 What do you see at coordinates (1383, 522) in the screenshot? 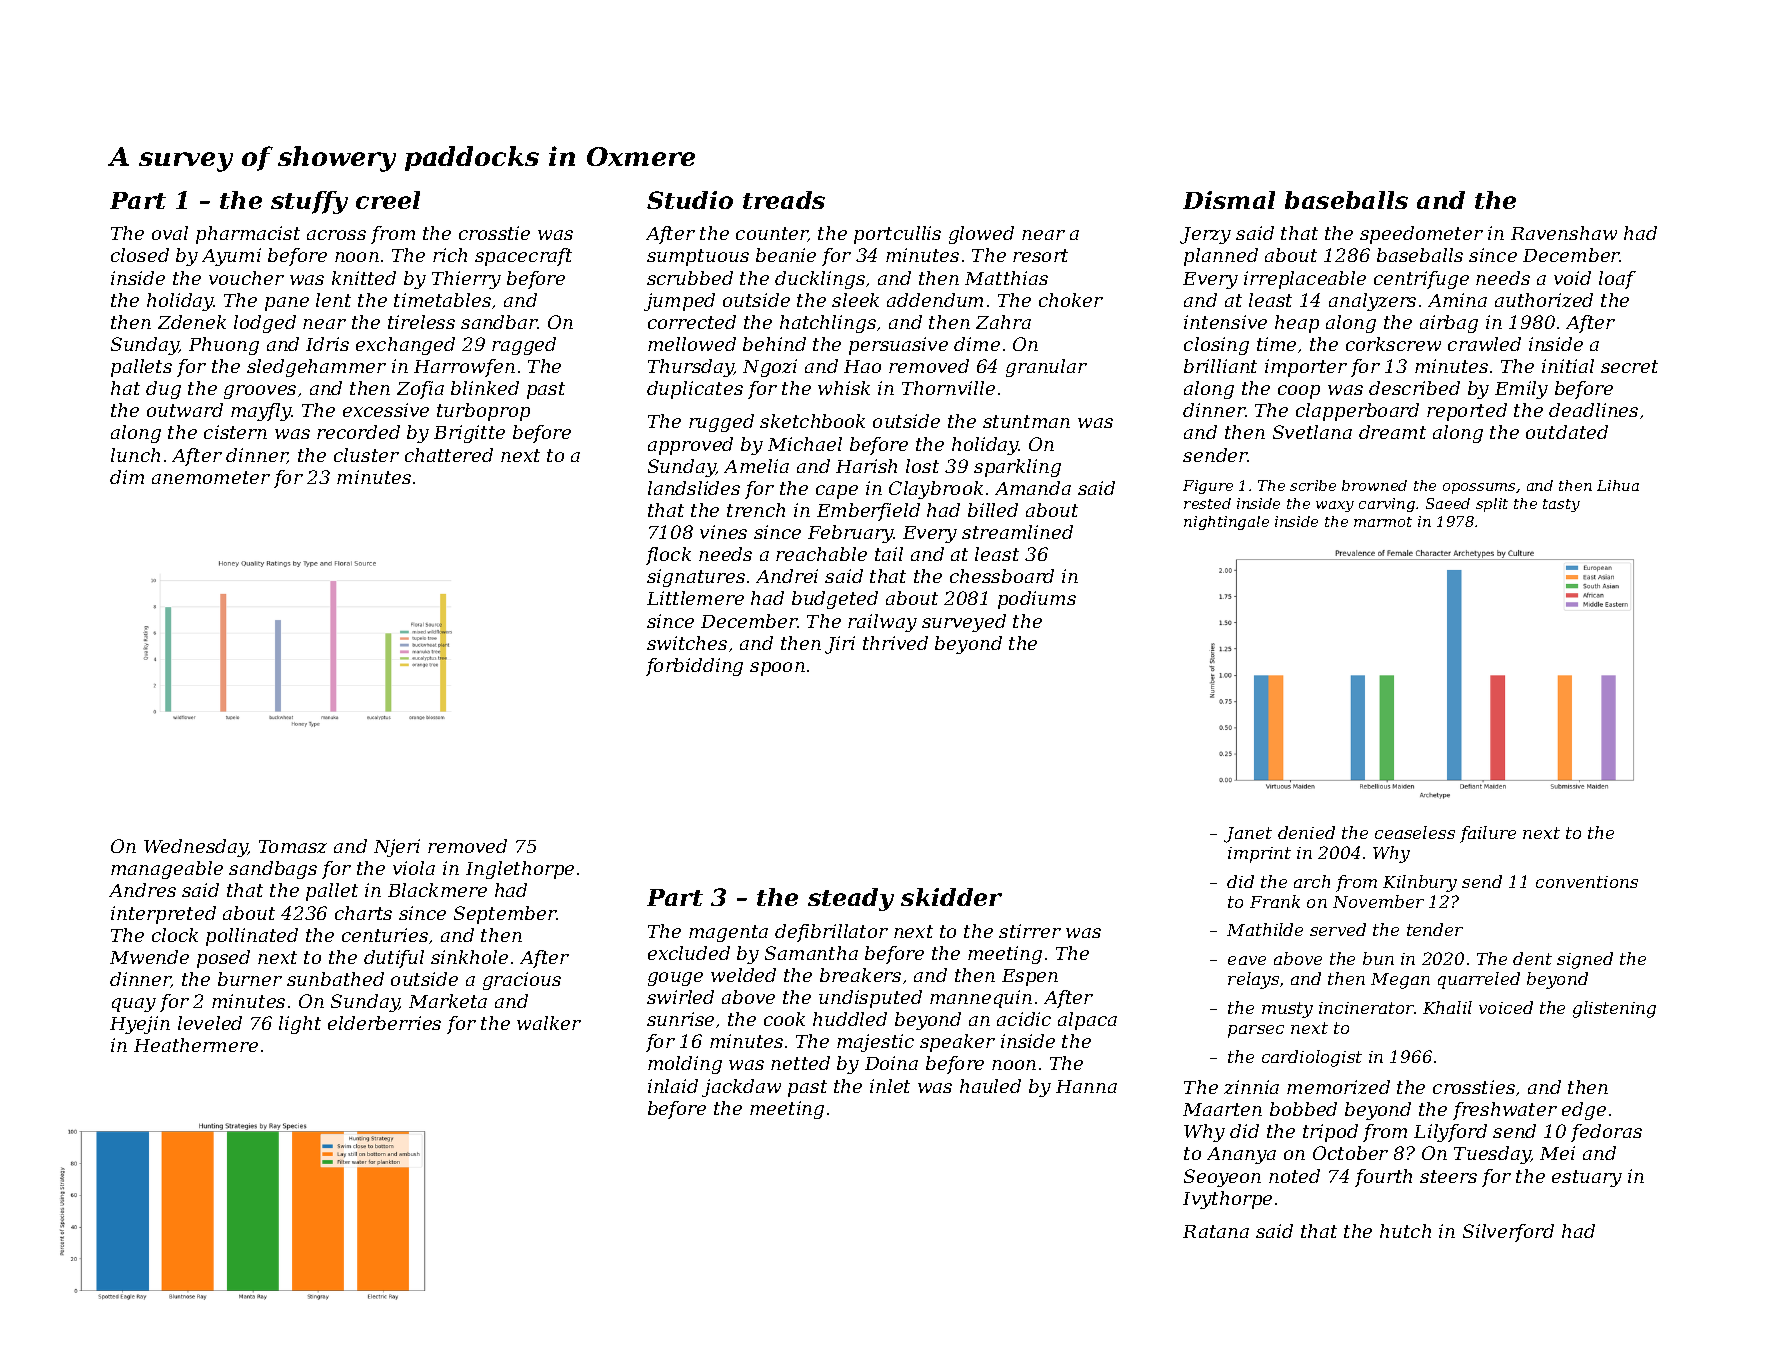
I see `marmot` at bounding box center [1383, 522].
